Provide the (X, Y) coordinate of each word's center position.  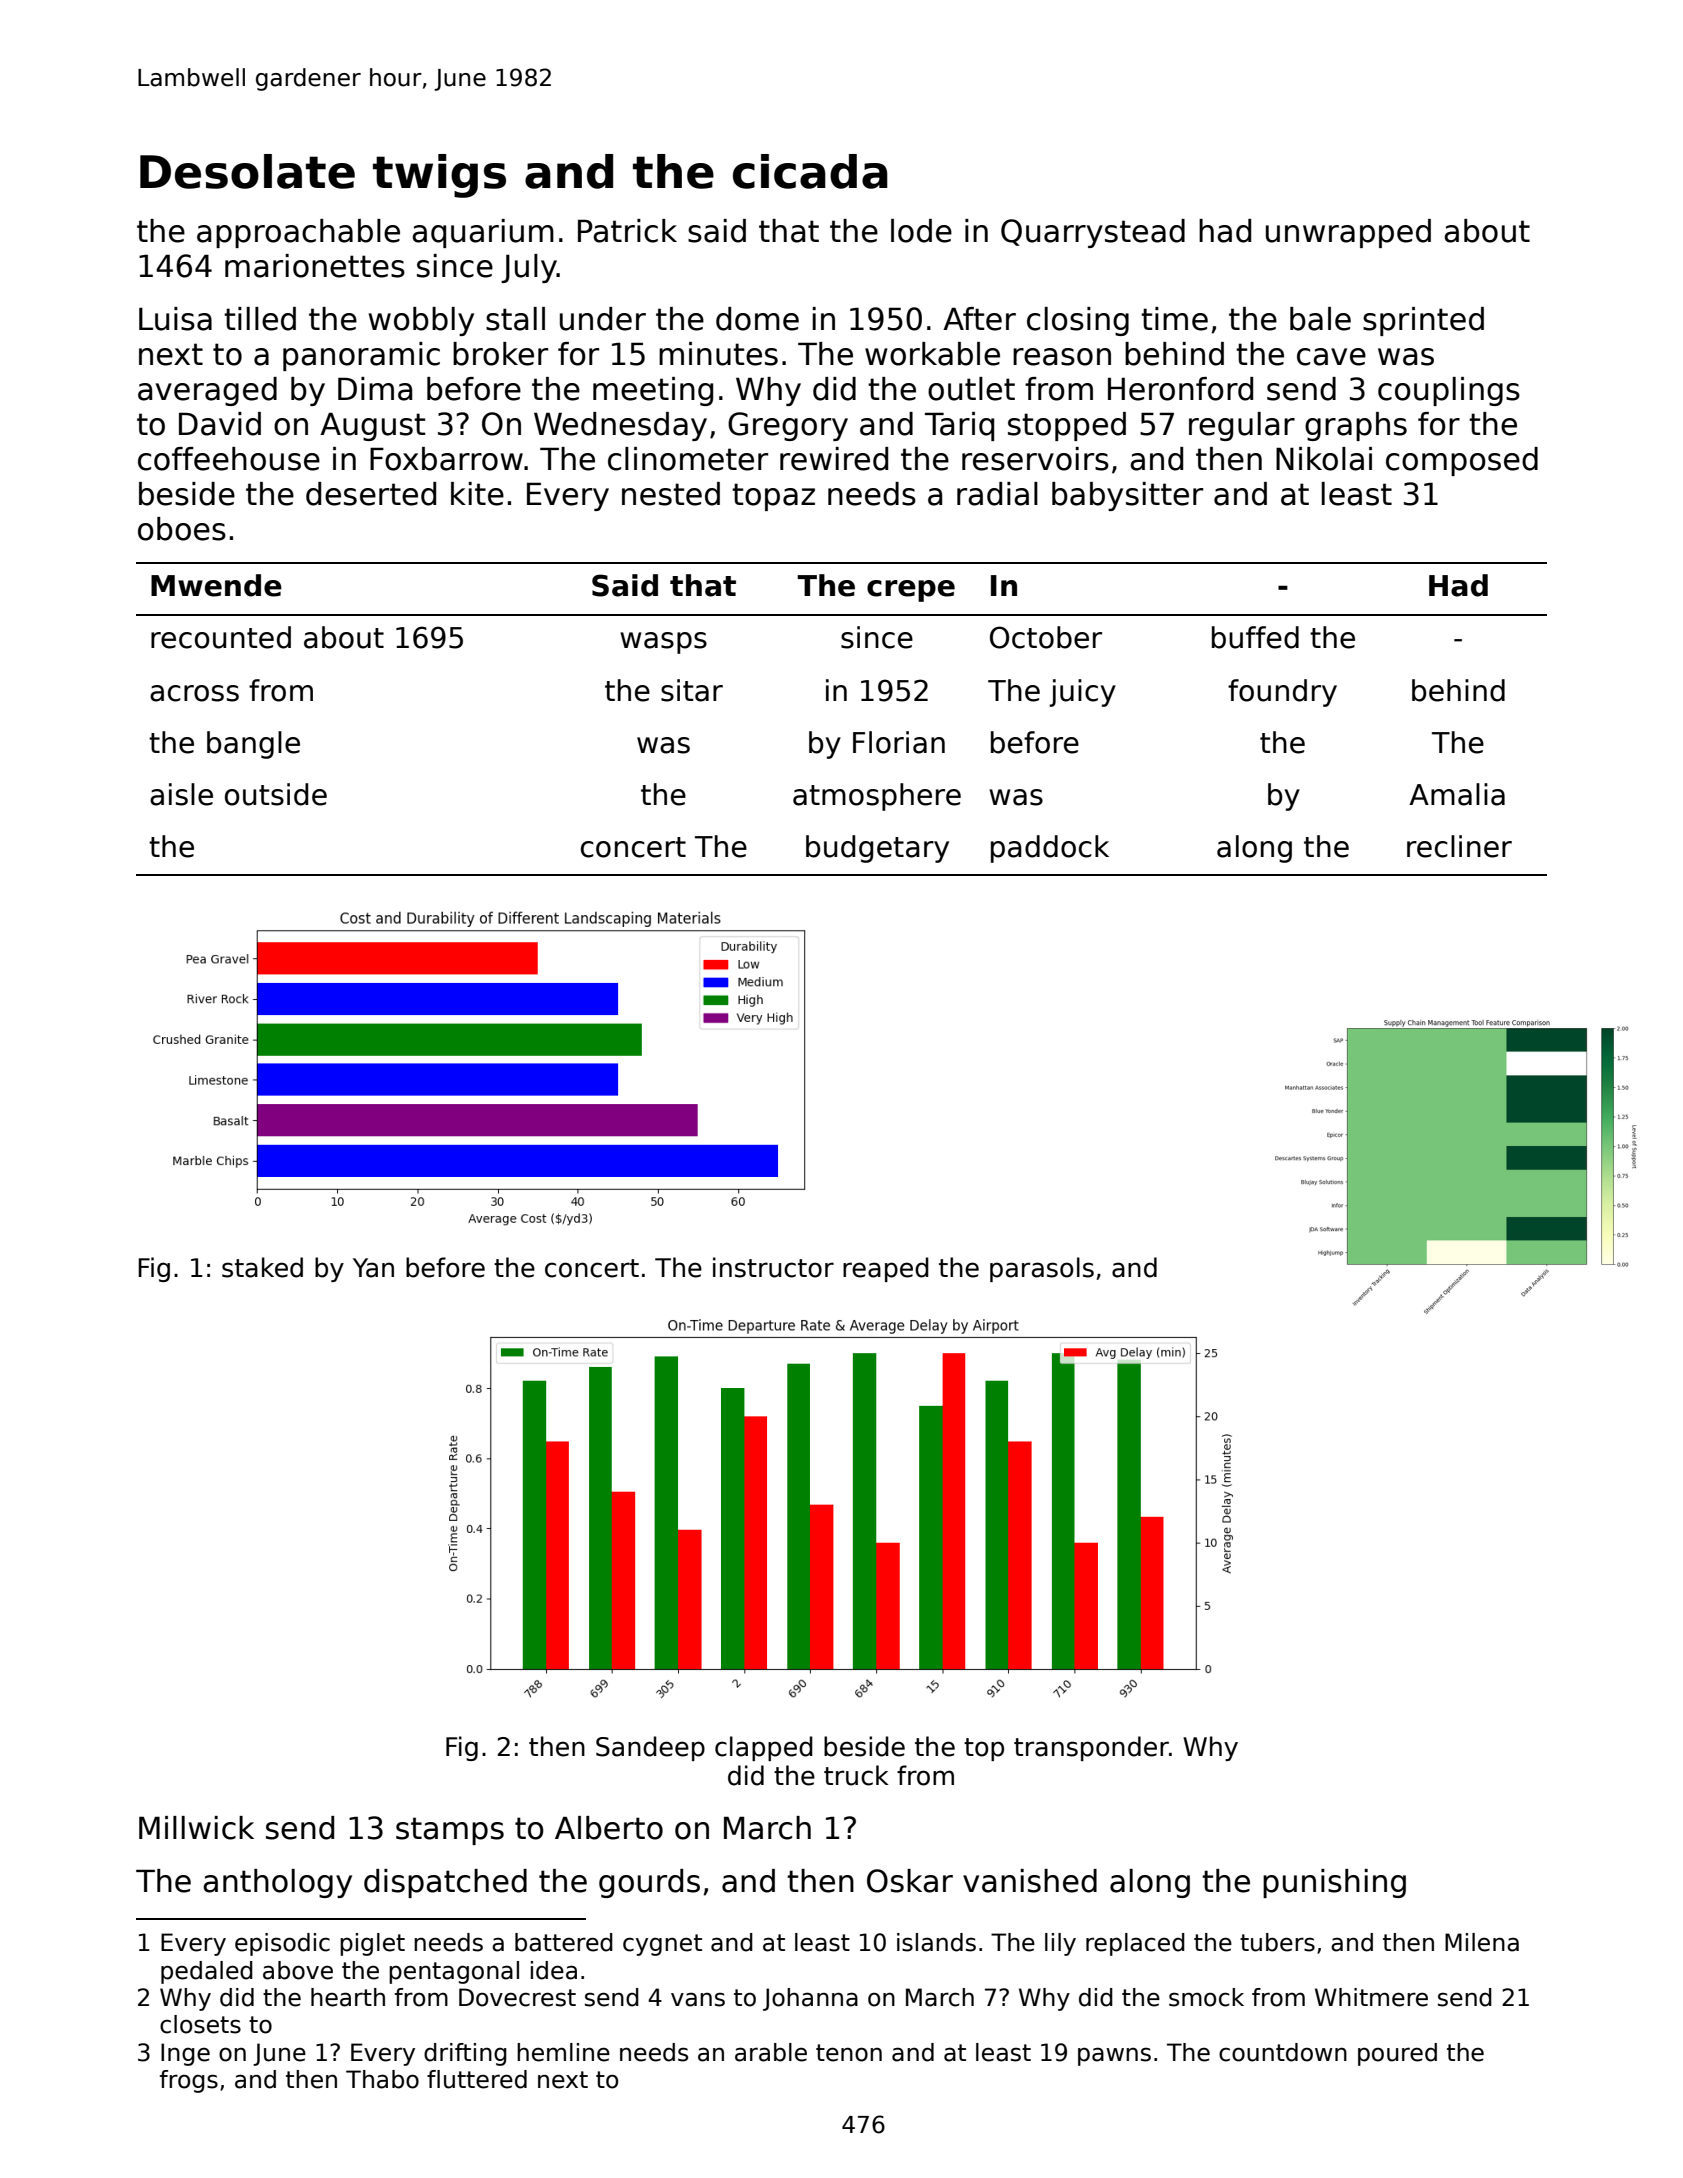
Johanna (810, 1999)
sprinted (1423, 321)
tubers (1277, 1942)
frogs (189, 2081)
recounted (221, 637)
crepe (911, 591)
